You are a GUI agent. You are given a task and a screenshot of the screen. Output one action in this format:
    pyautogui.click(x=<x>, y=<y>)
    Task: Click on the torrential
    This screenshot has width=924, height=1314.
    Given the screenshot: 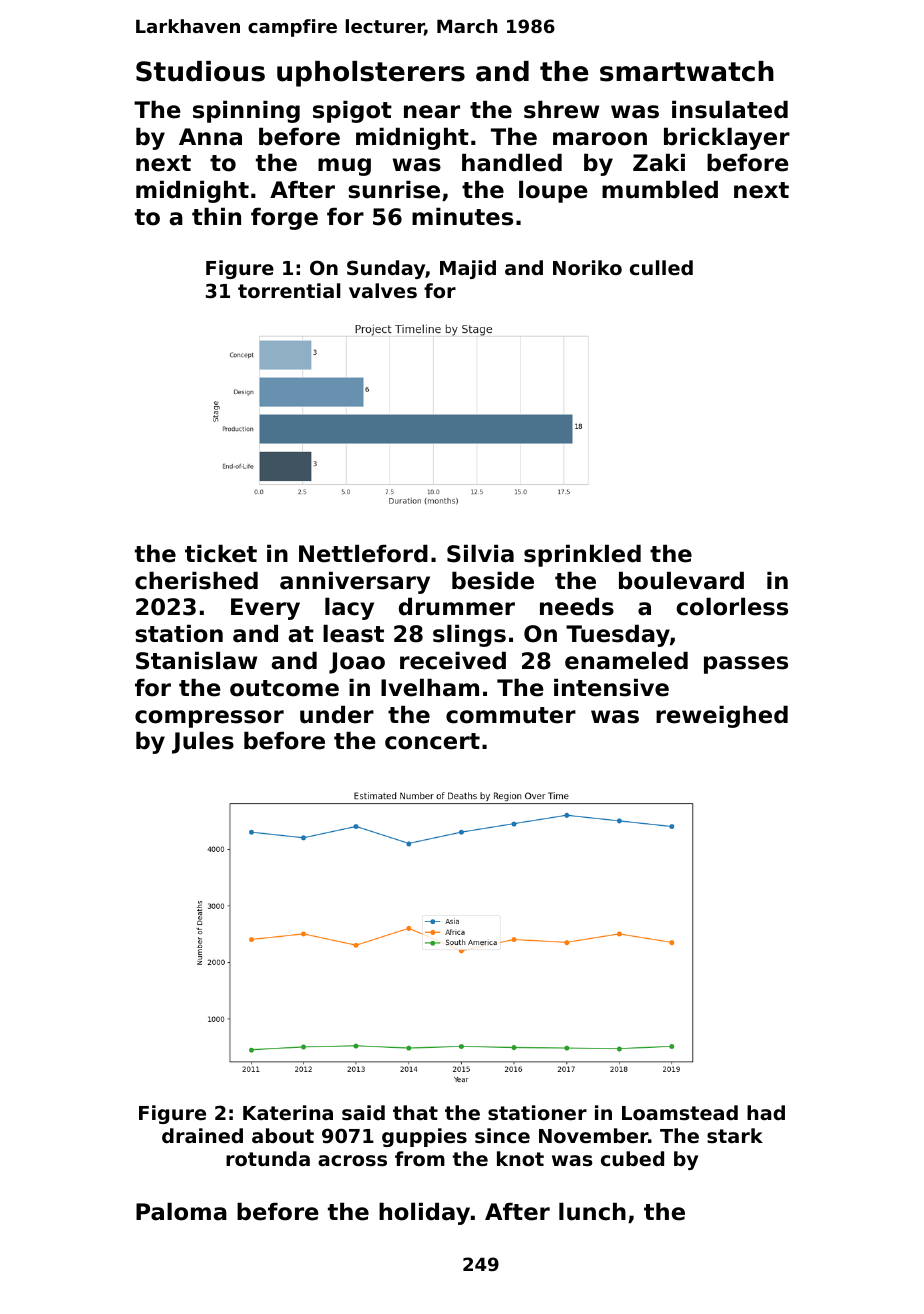 What is the action you would take?
    pyautogui.click(x=289, y=290)
